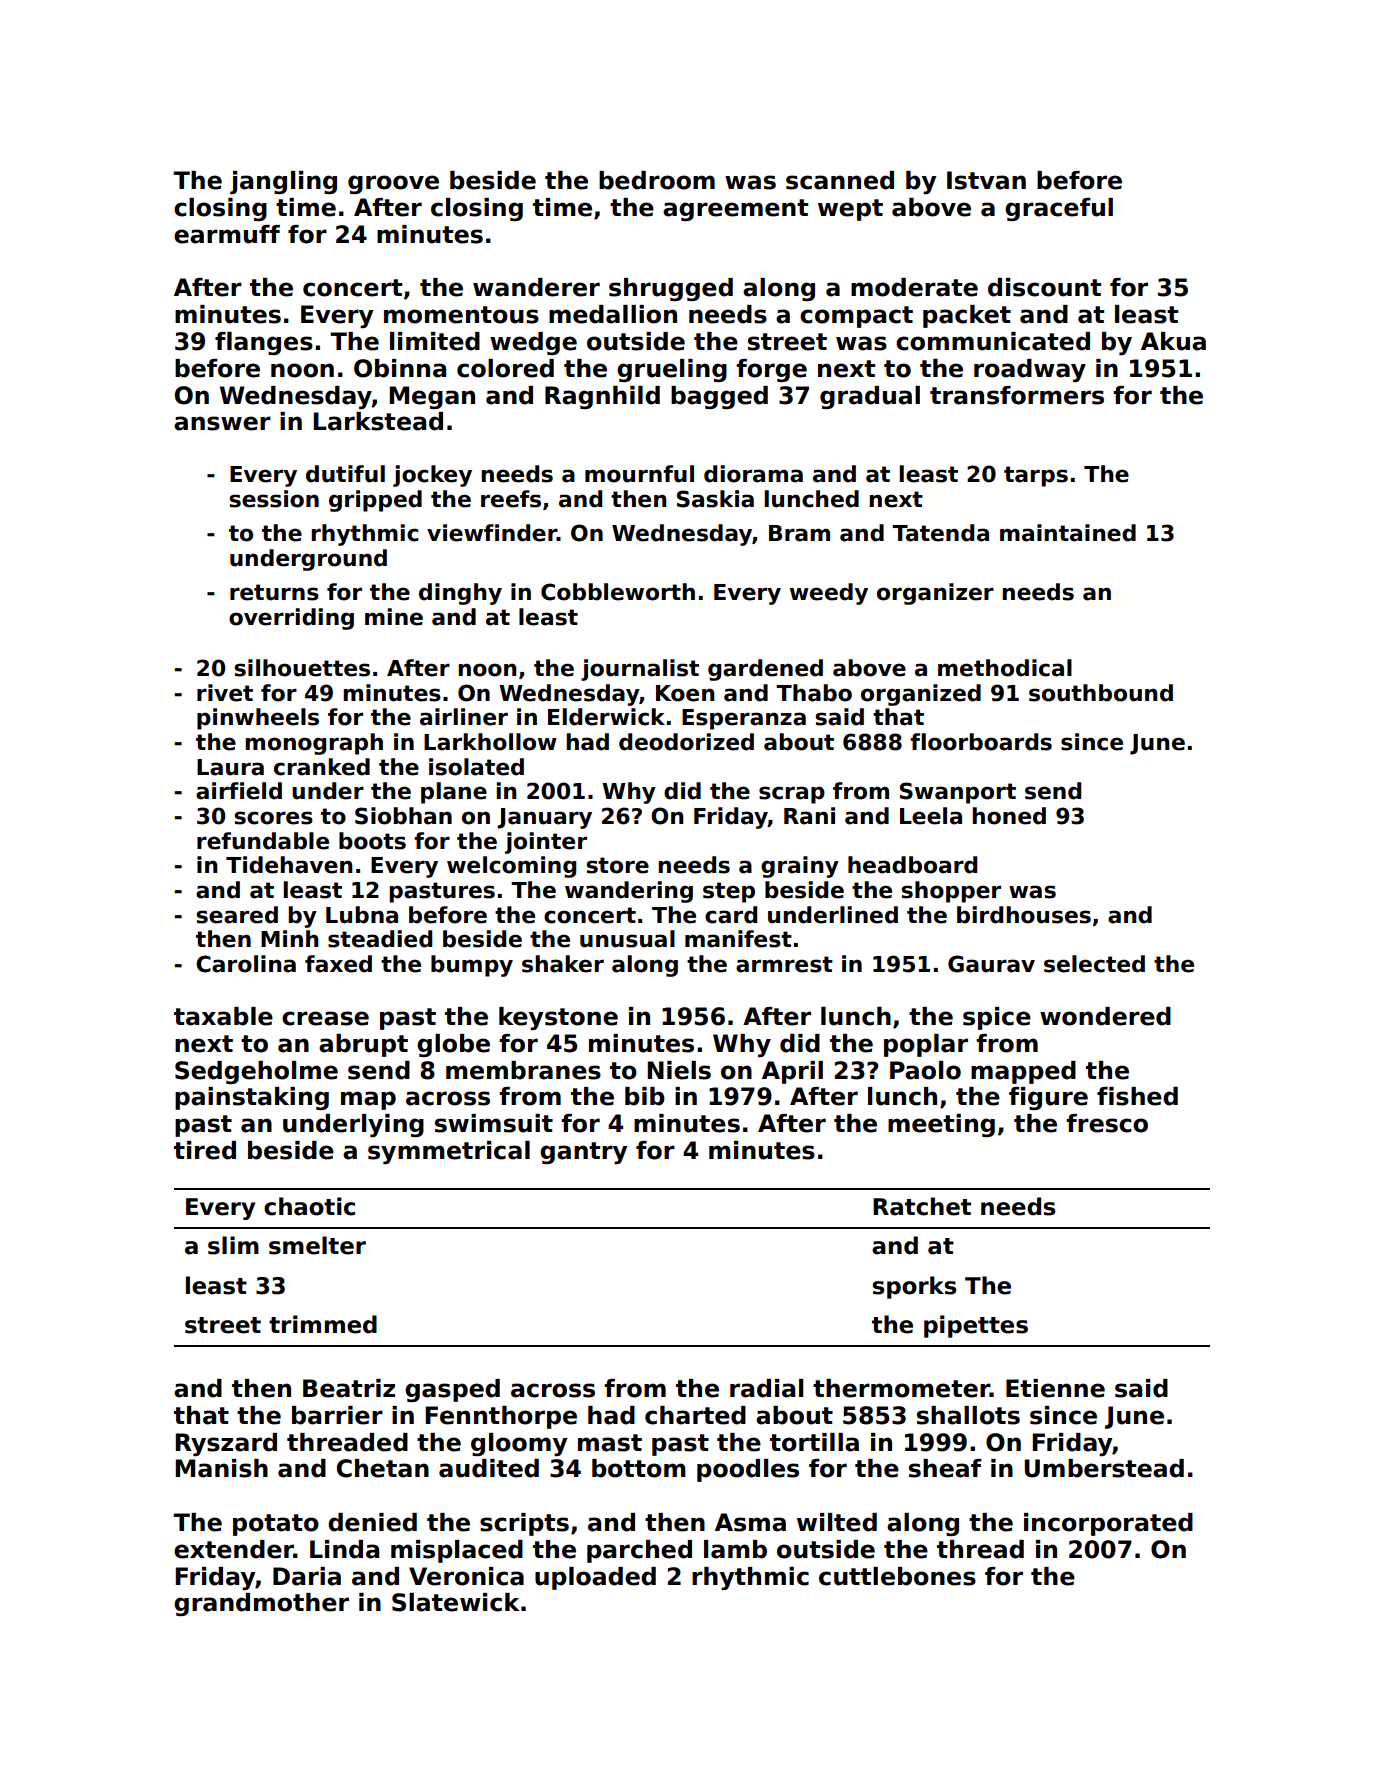  I want to click on flanges, so click(264, 343).
